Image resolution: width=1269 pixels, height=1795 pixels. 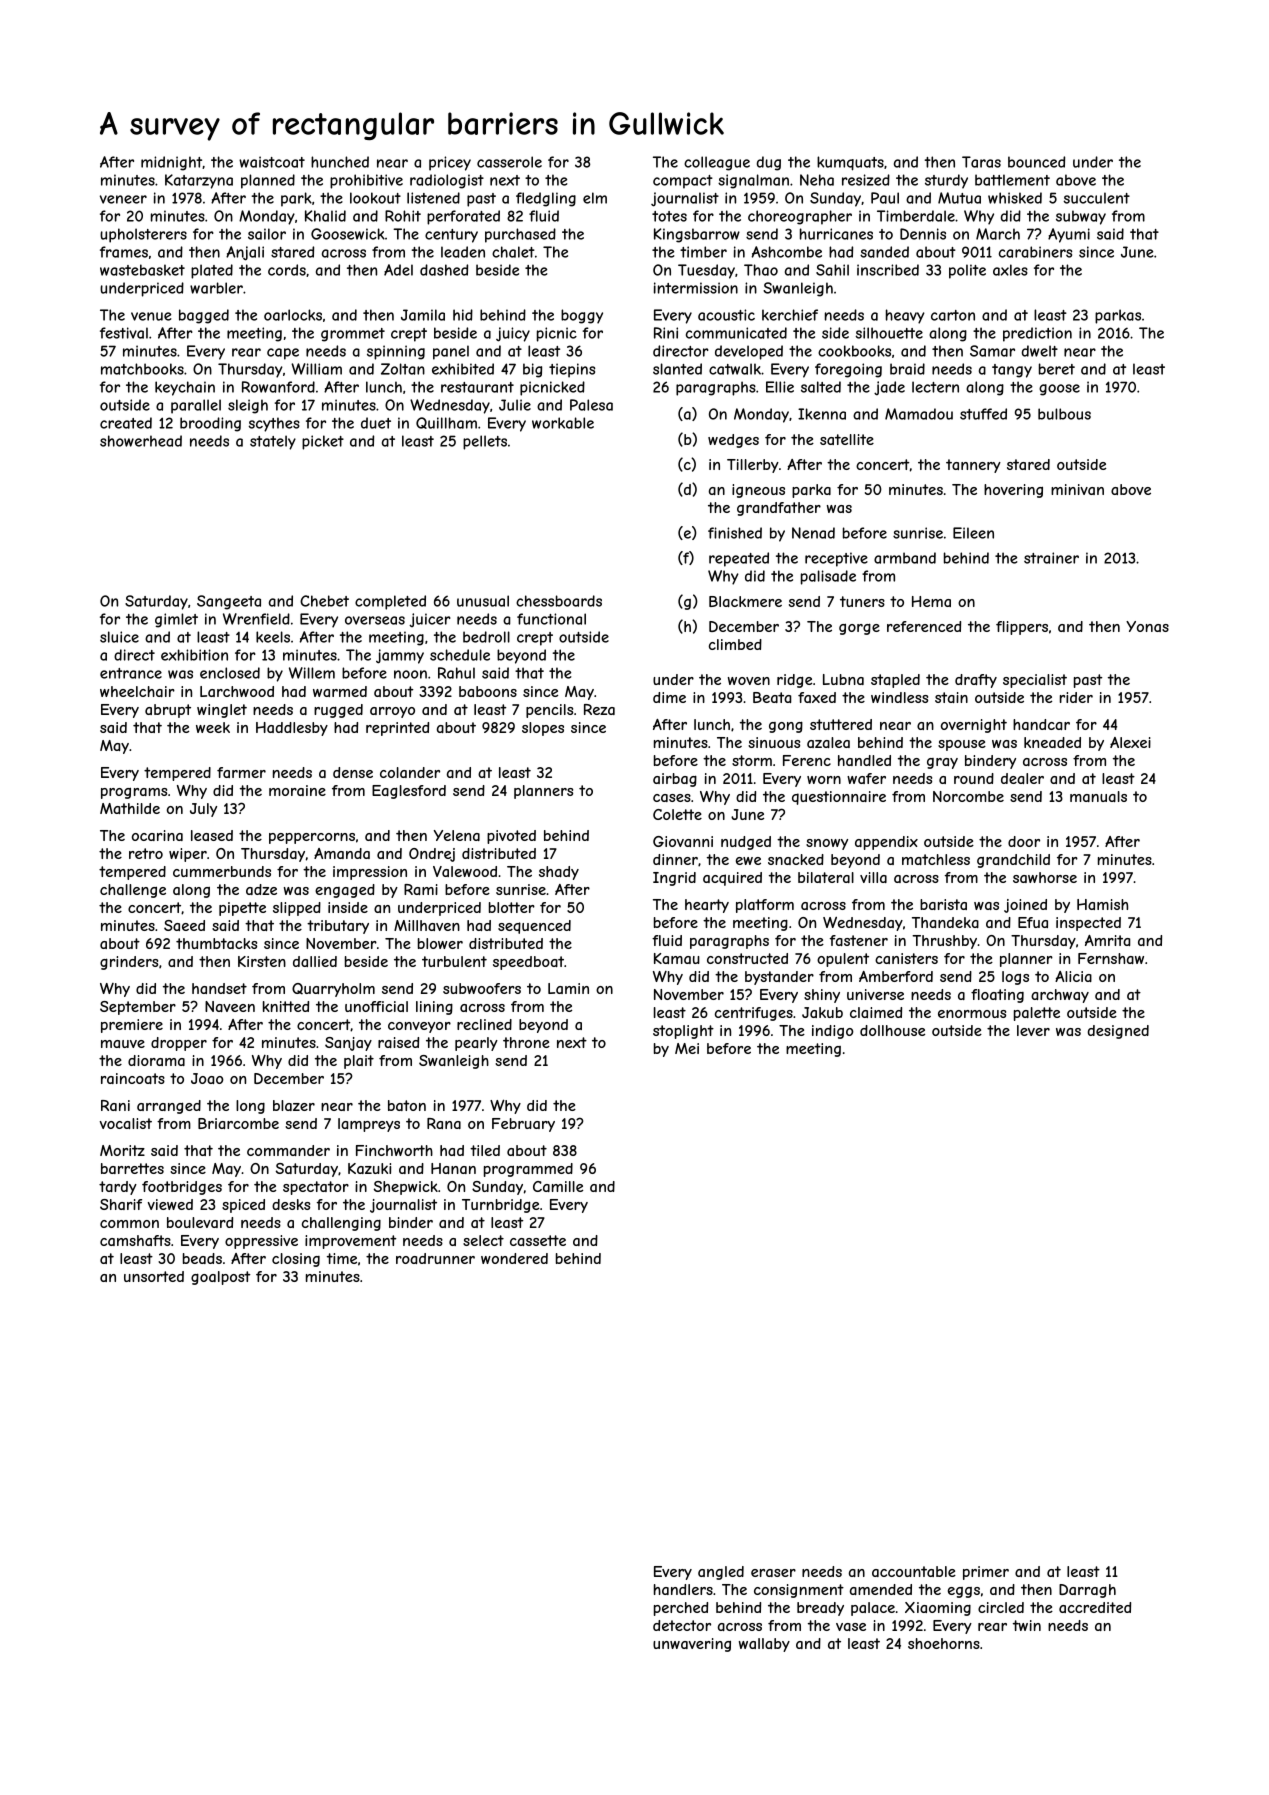 What do you see at coordinates (296, 1260) in the screenshot?
I see `closing` at bounding box center [296, 1260].
